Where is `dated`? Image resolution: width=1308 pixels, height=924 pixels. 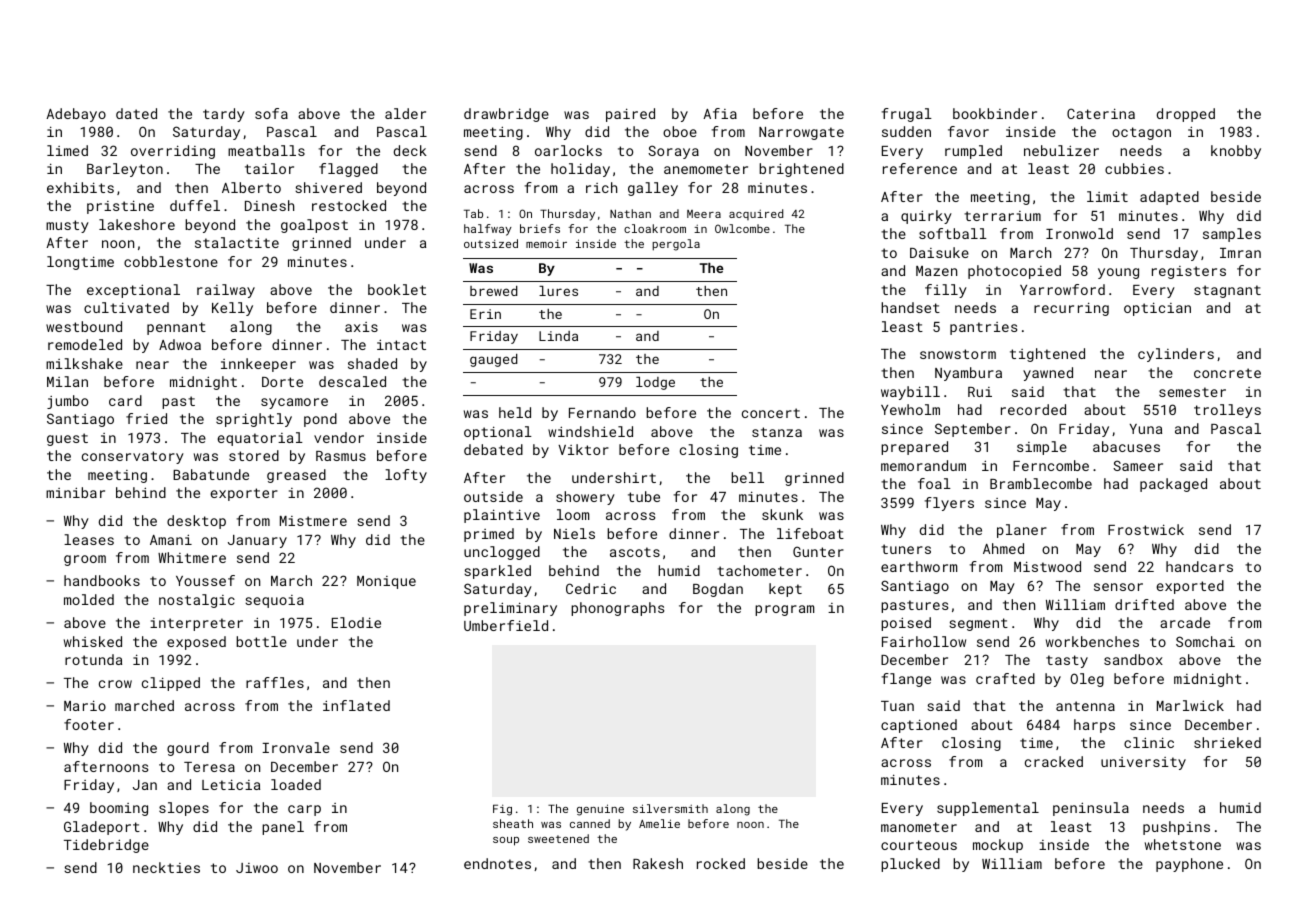
dated is located at coordinates (136, 113).
